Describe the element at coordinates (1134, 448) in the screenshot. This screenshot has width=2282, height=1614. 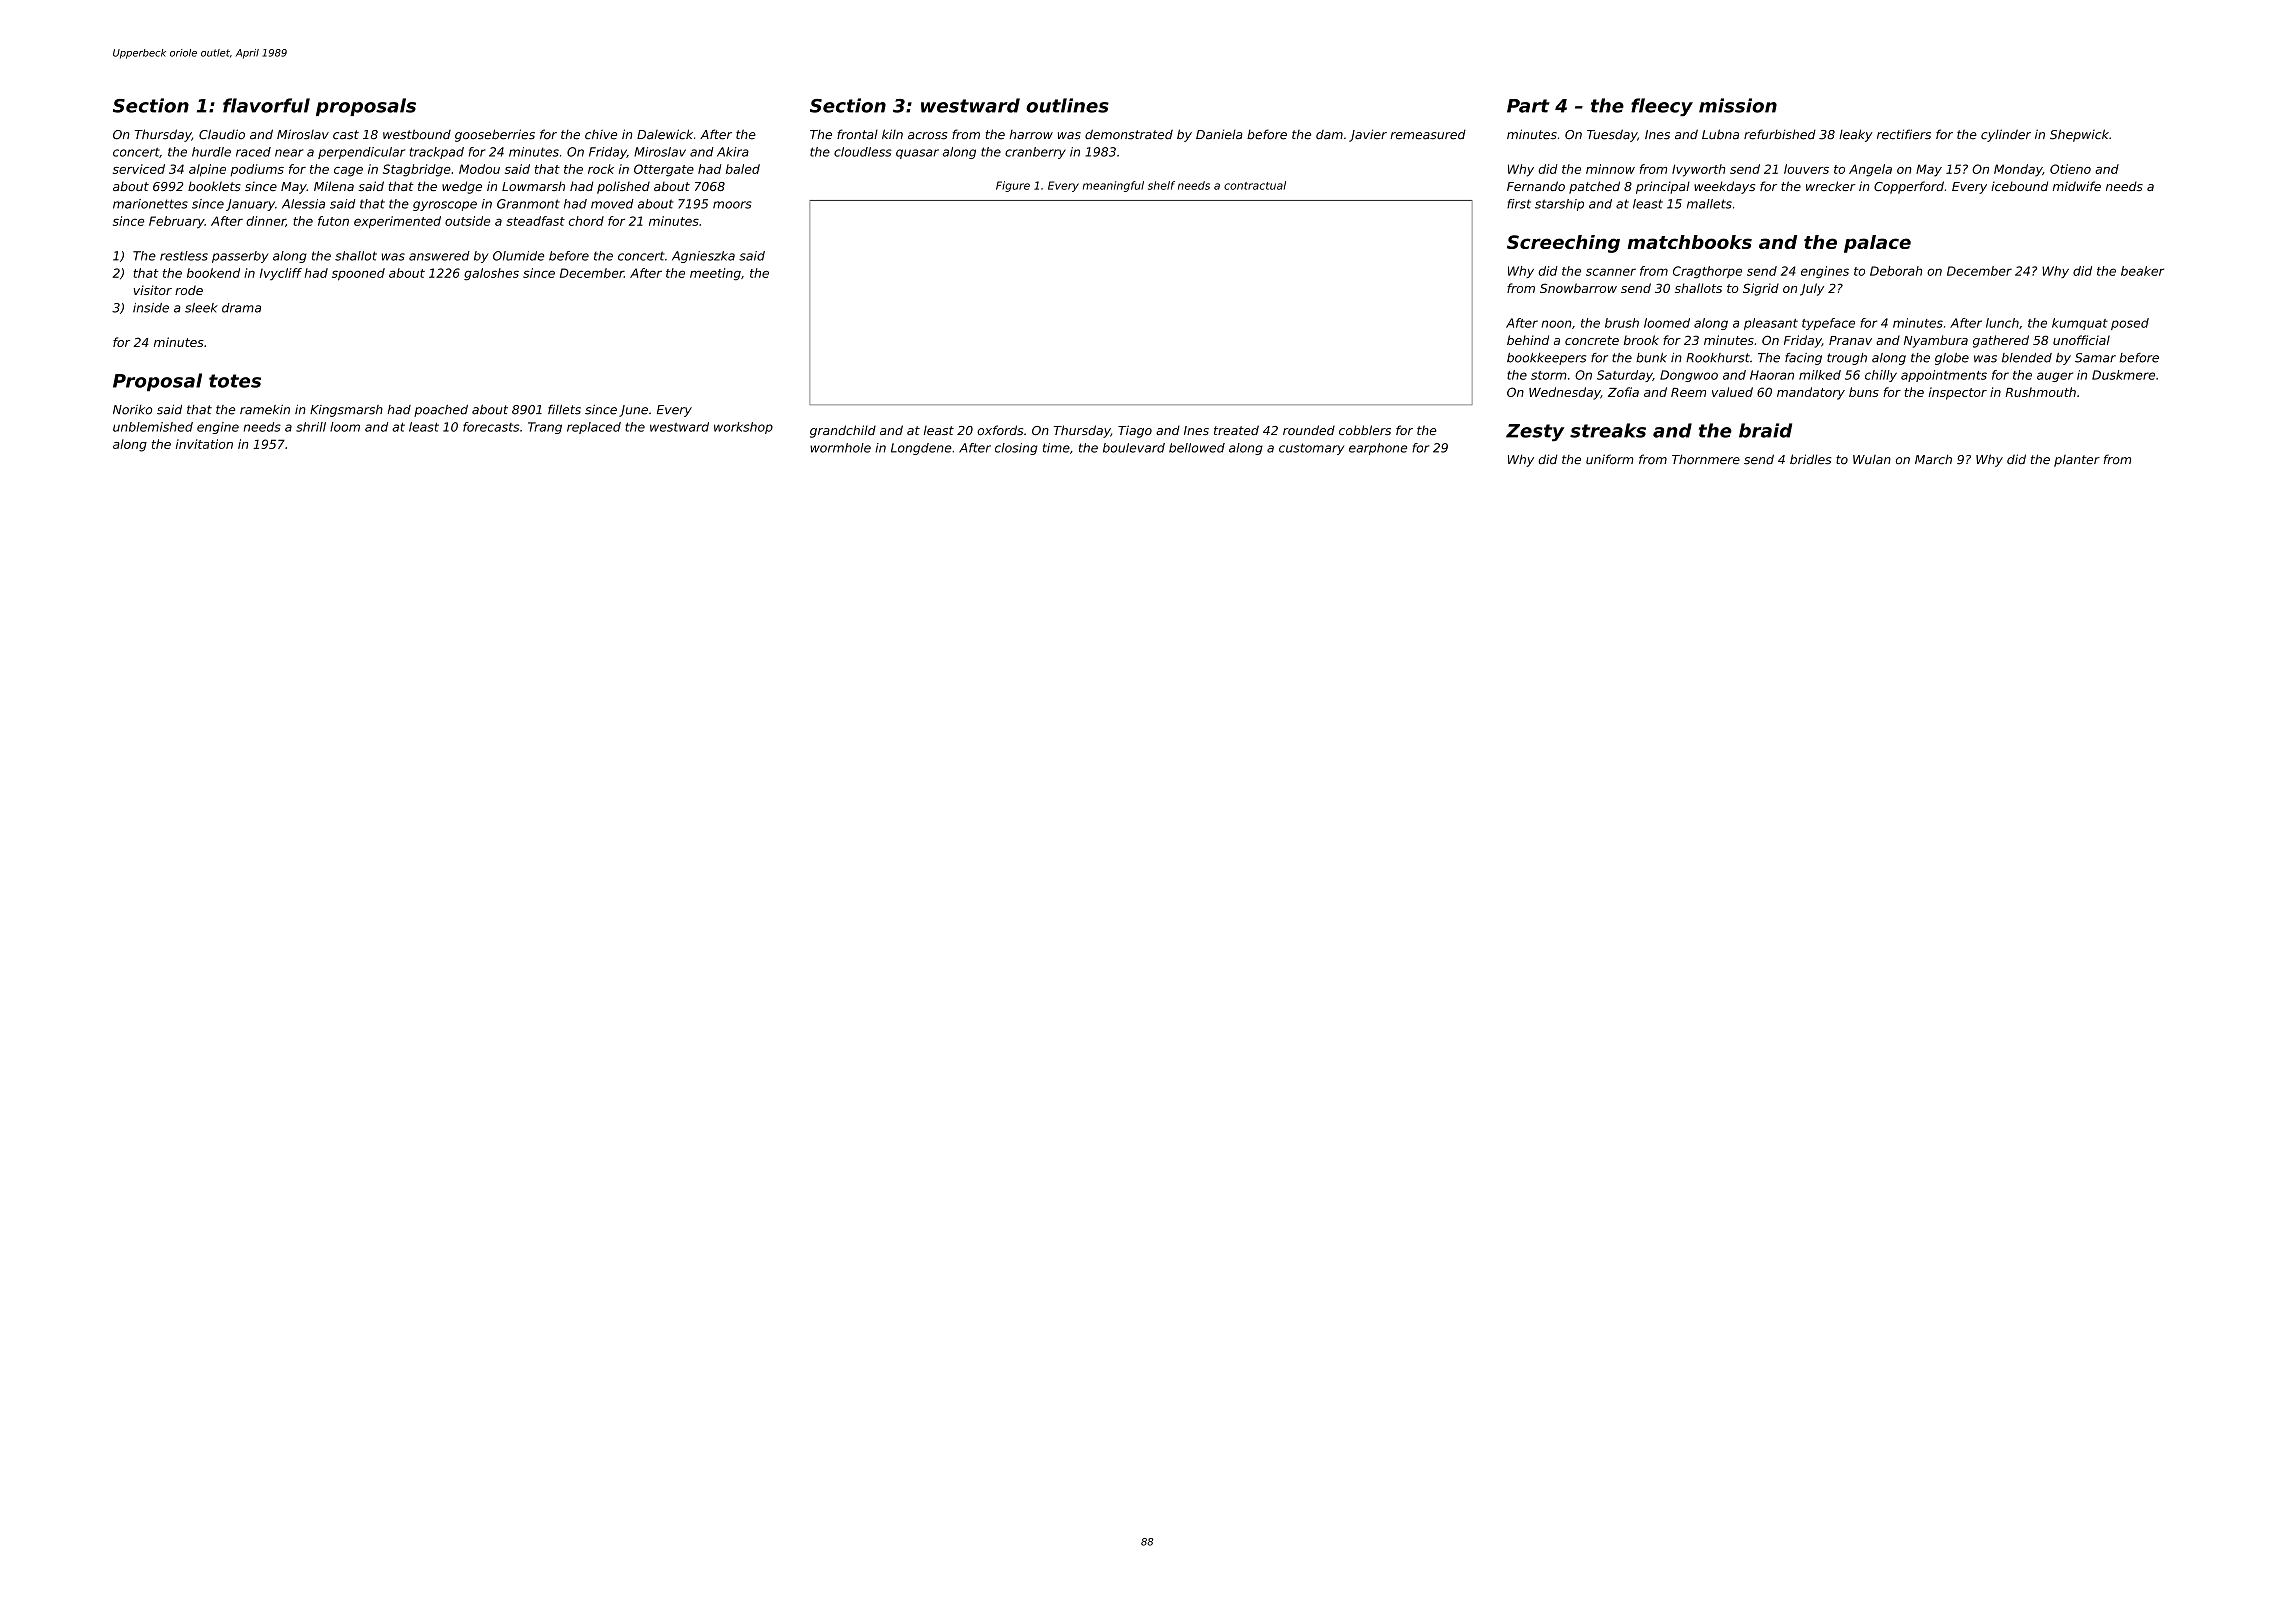
I see `boulevard` at that location.
